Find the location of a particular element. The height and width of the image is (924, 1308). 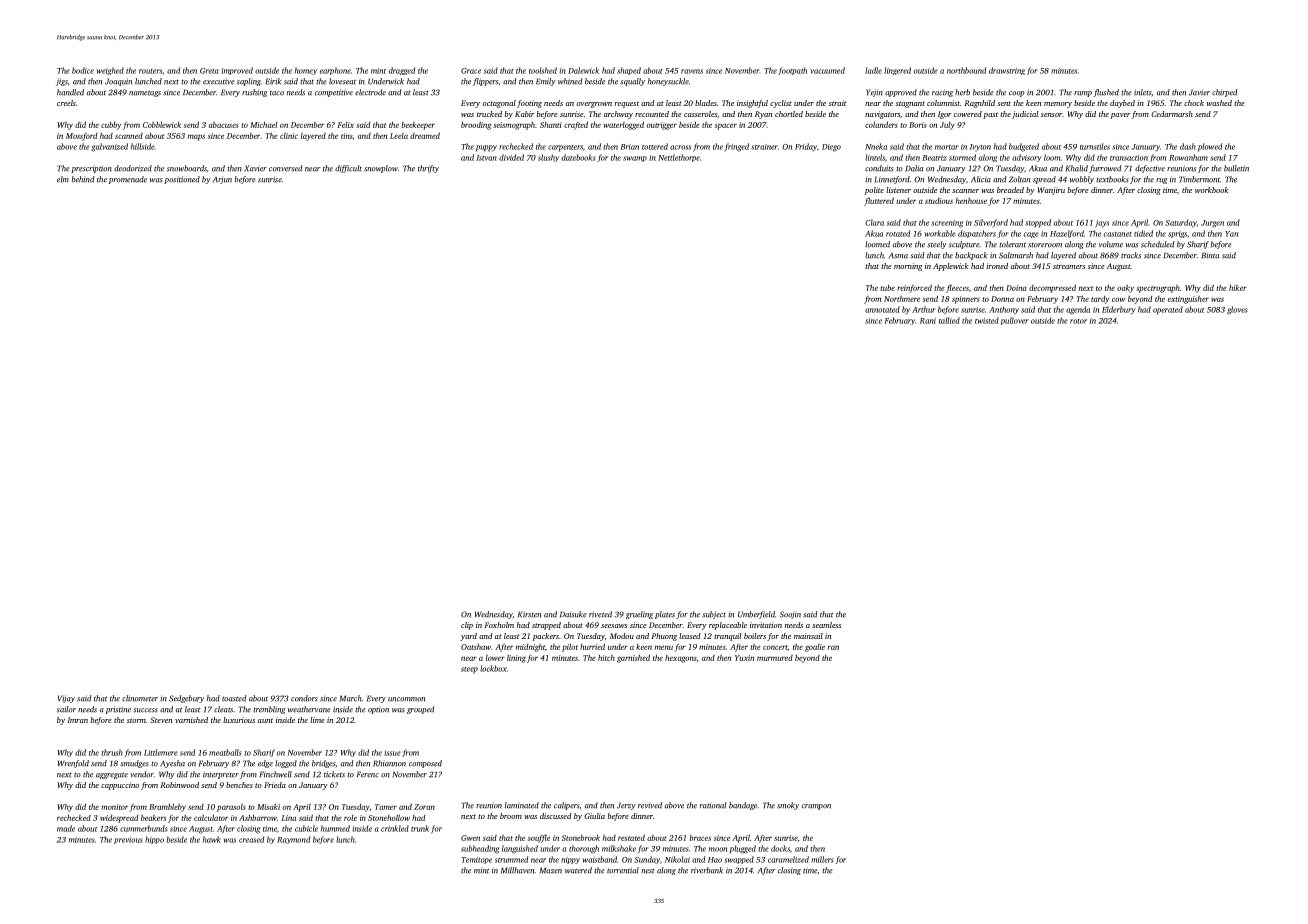

pullover is located at coordinates (1015, 321).
